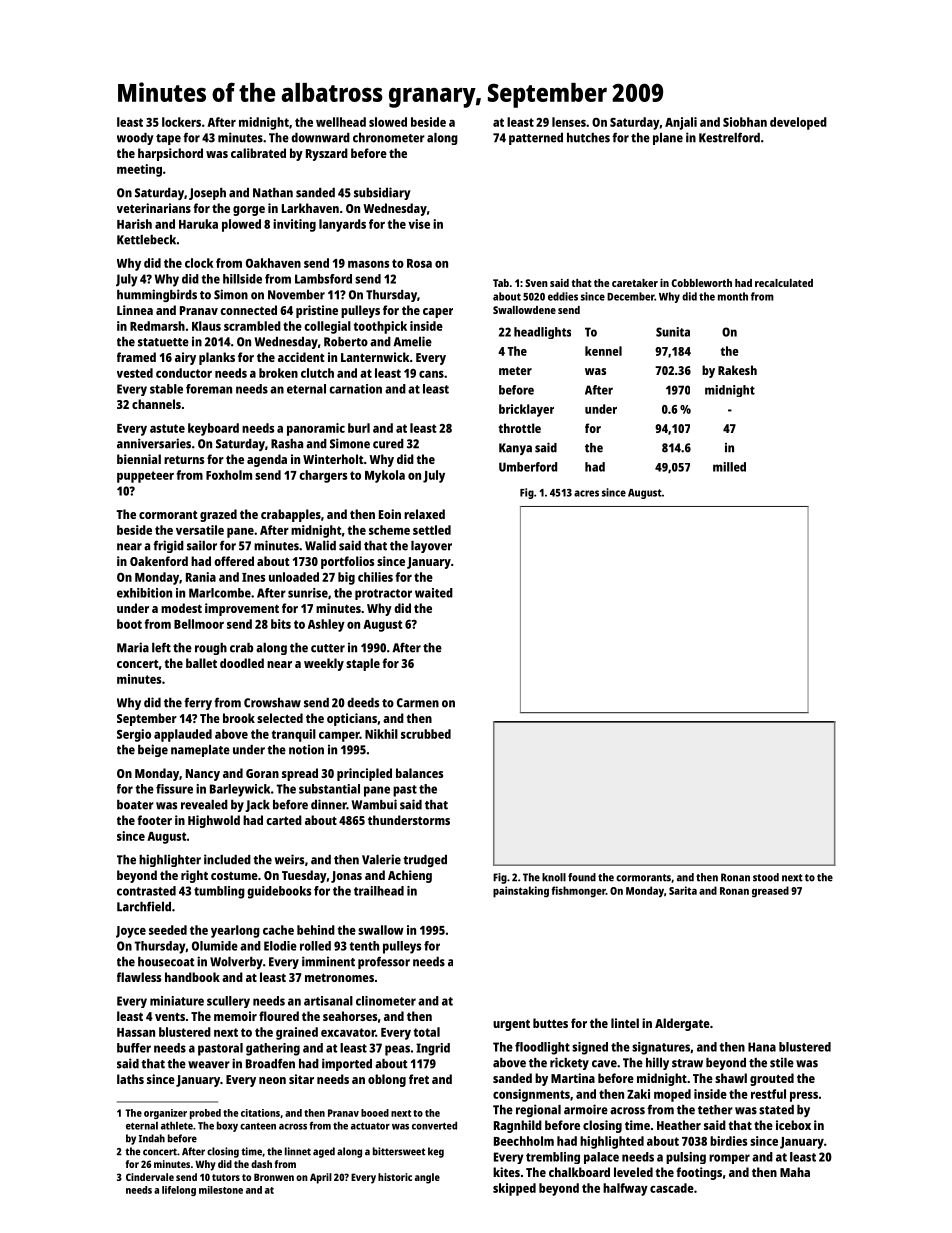 This screenshot has width=952, height=1233. What do you see at coordinates (579, 1172) in the screenshot?
I see `chalkboard` at bounding box center [579, 1172].
